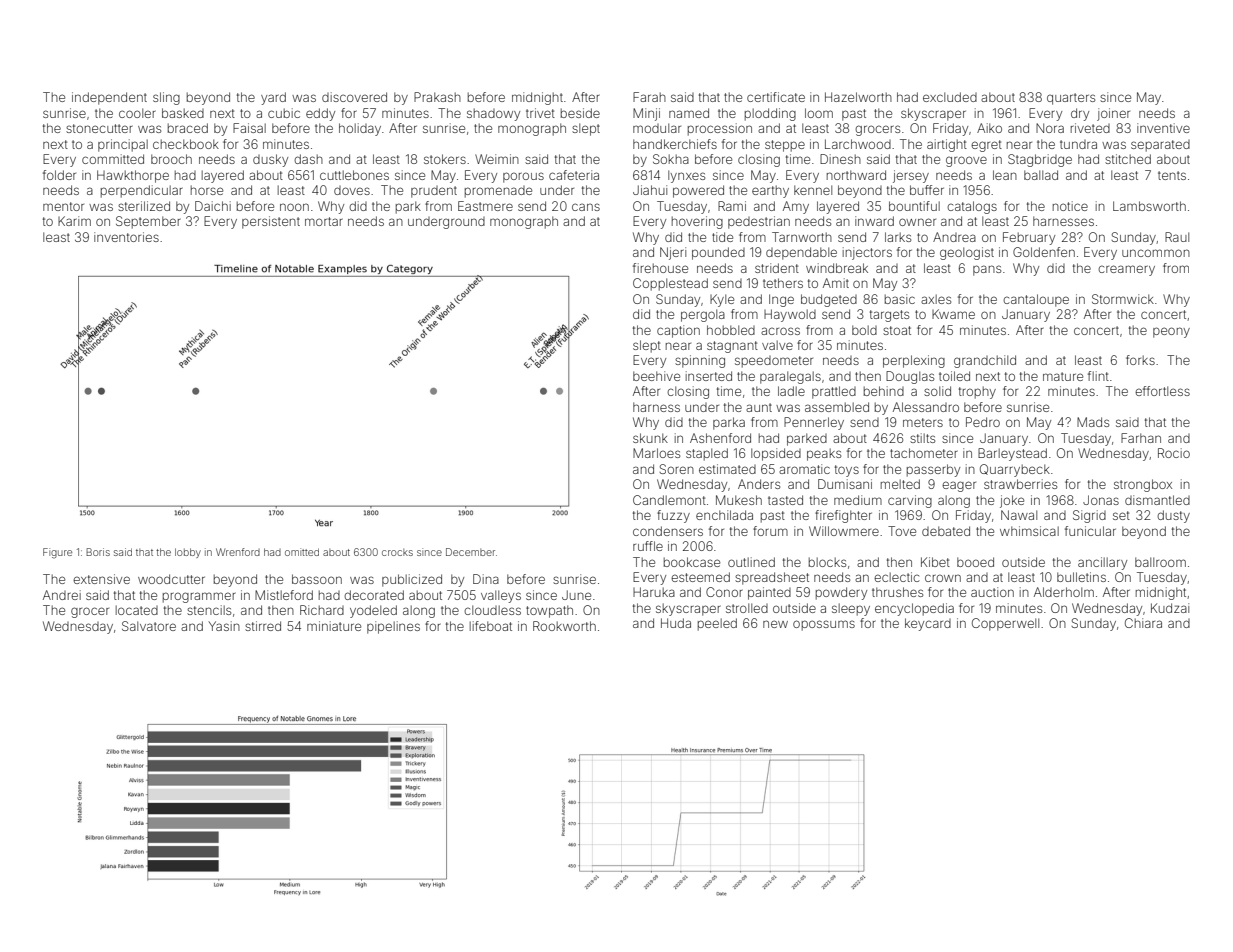 The height and width of the screenshot is (952, 1233). I want to click on firehouse, so click(660, 268).
